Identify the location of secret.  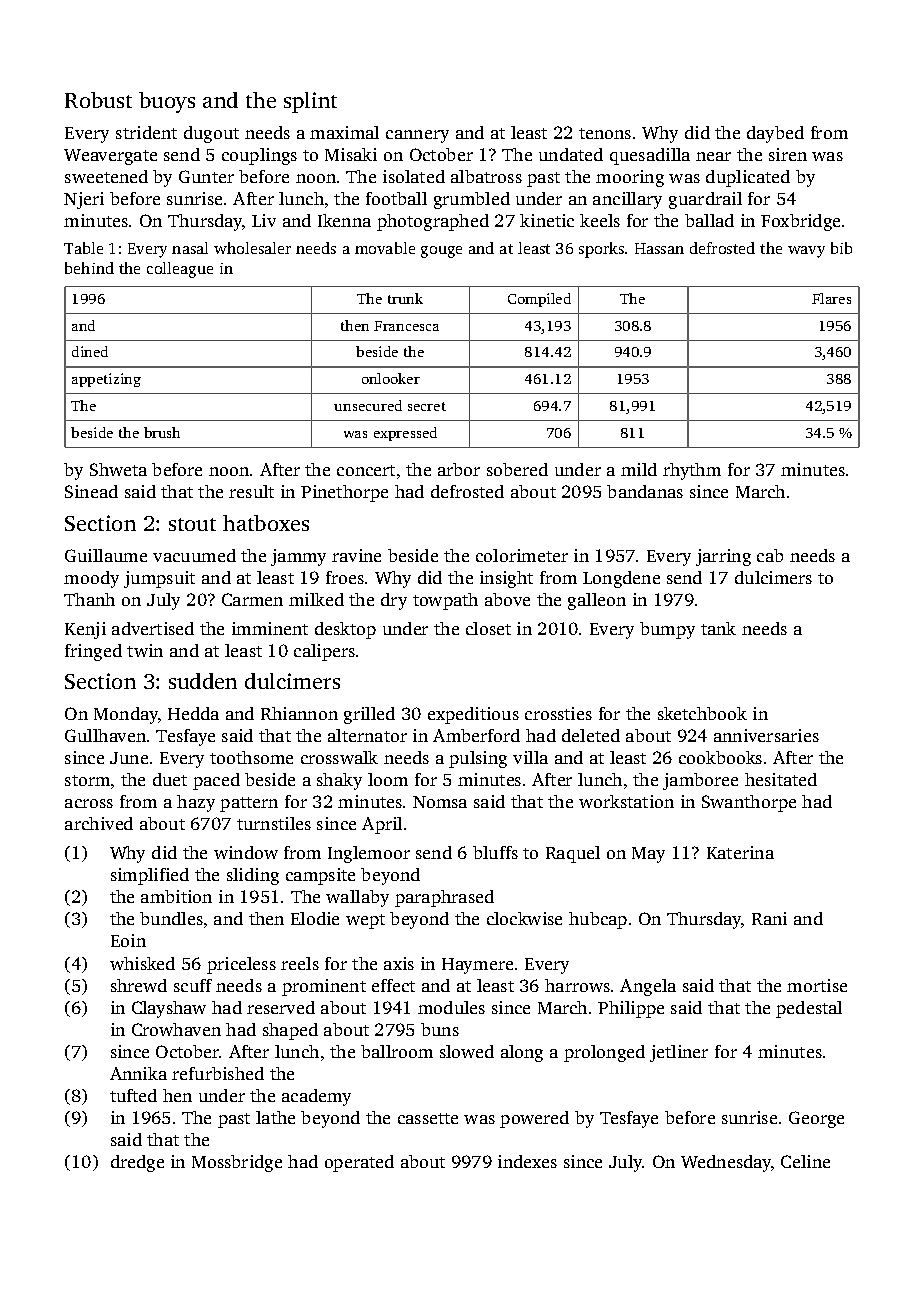
(427, 406).
